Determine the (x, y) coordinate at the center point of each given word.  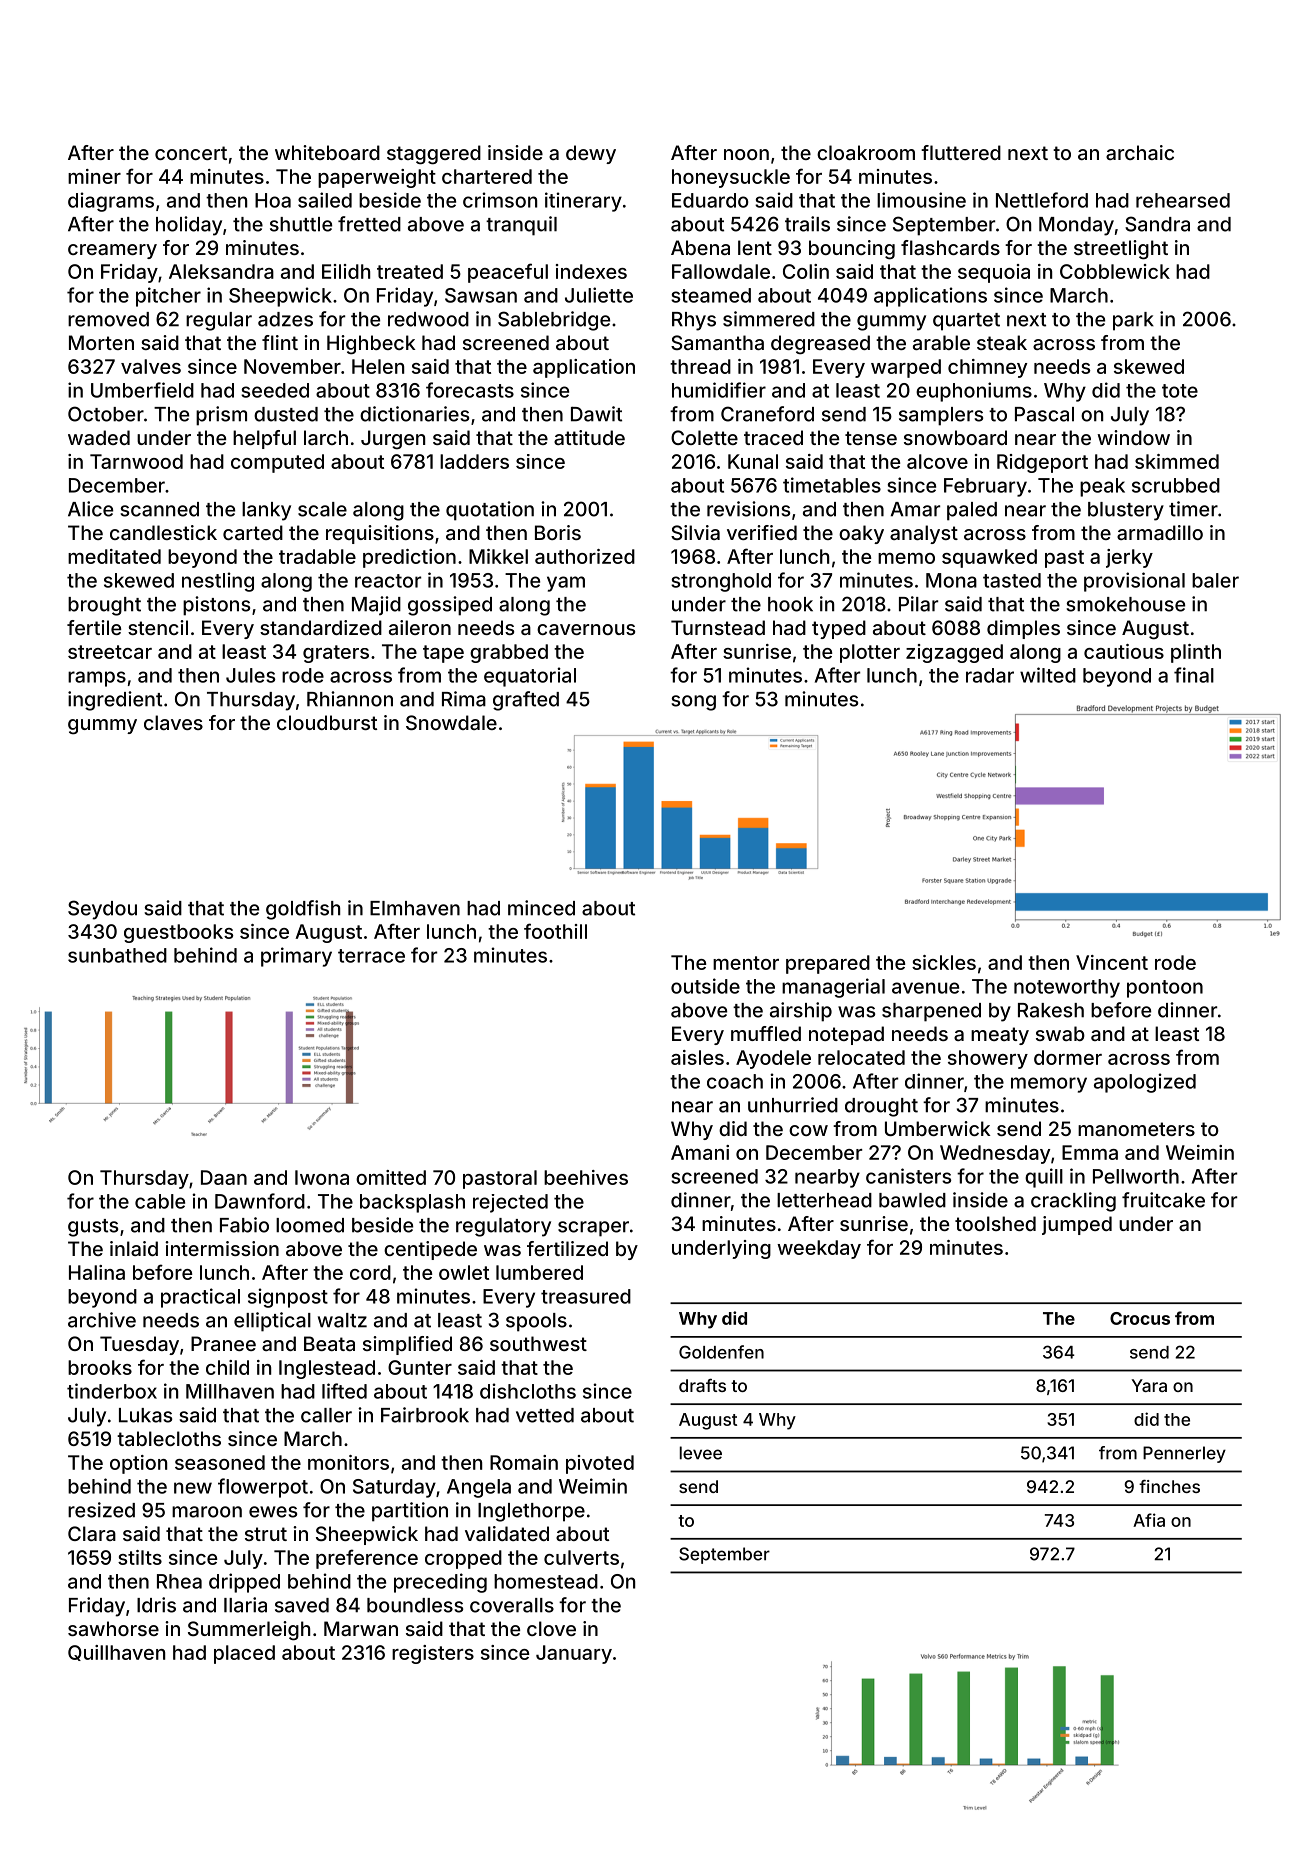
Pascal (1044, 414)
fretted (369, 224)
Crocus (1140, 1318)
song (693, 703)
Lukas (145, 1415)
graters (336, 654)
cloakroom (866, 152)
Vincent (1112, 962)
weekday (819, 1249)
